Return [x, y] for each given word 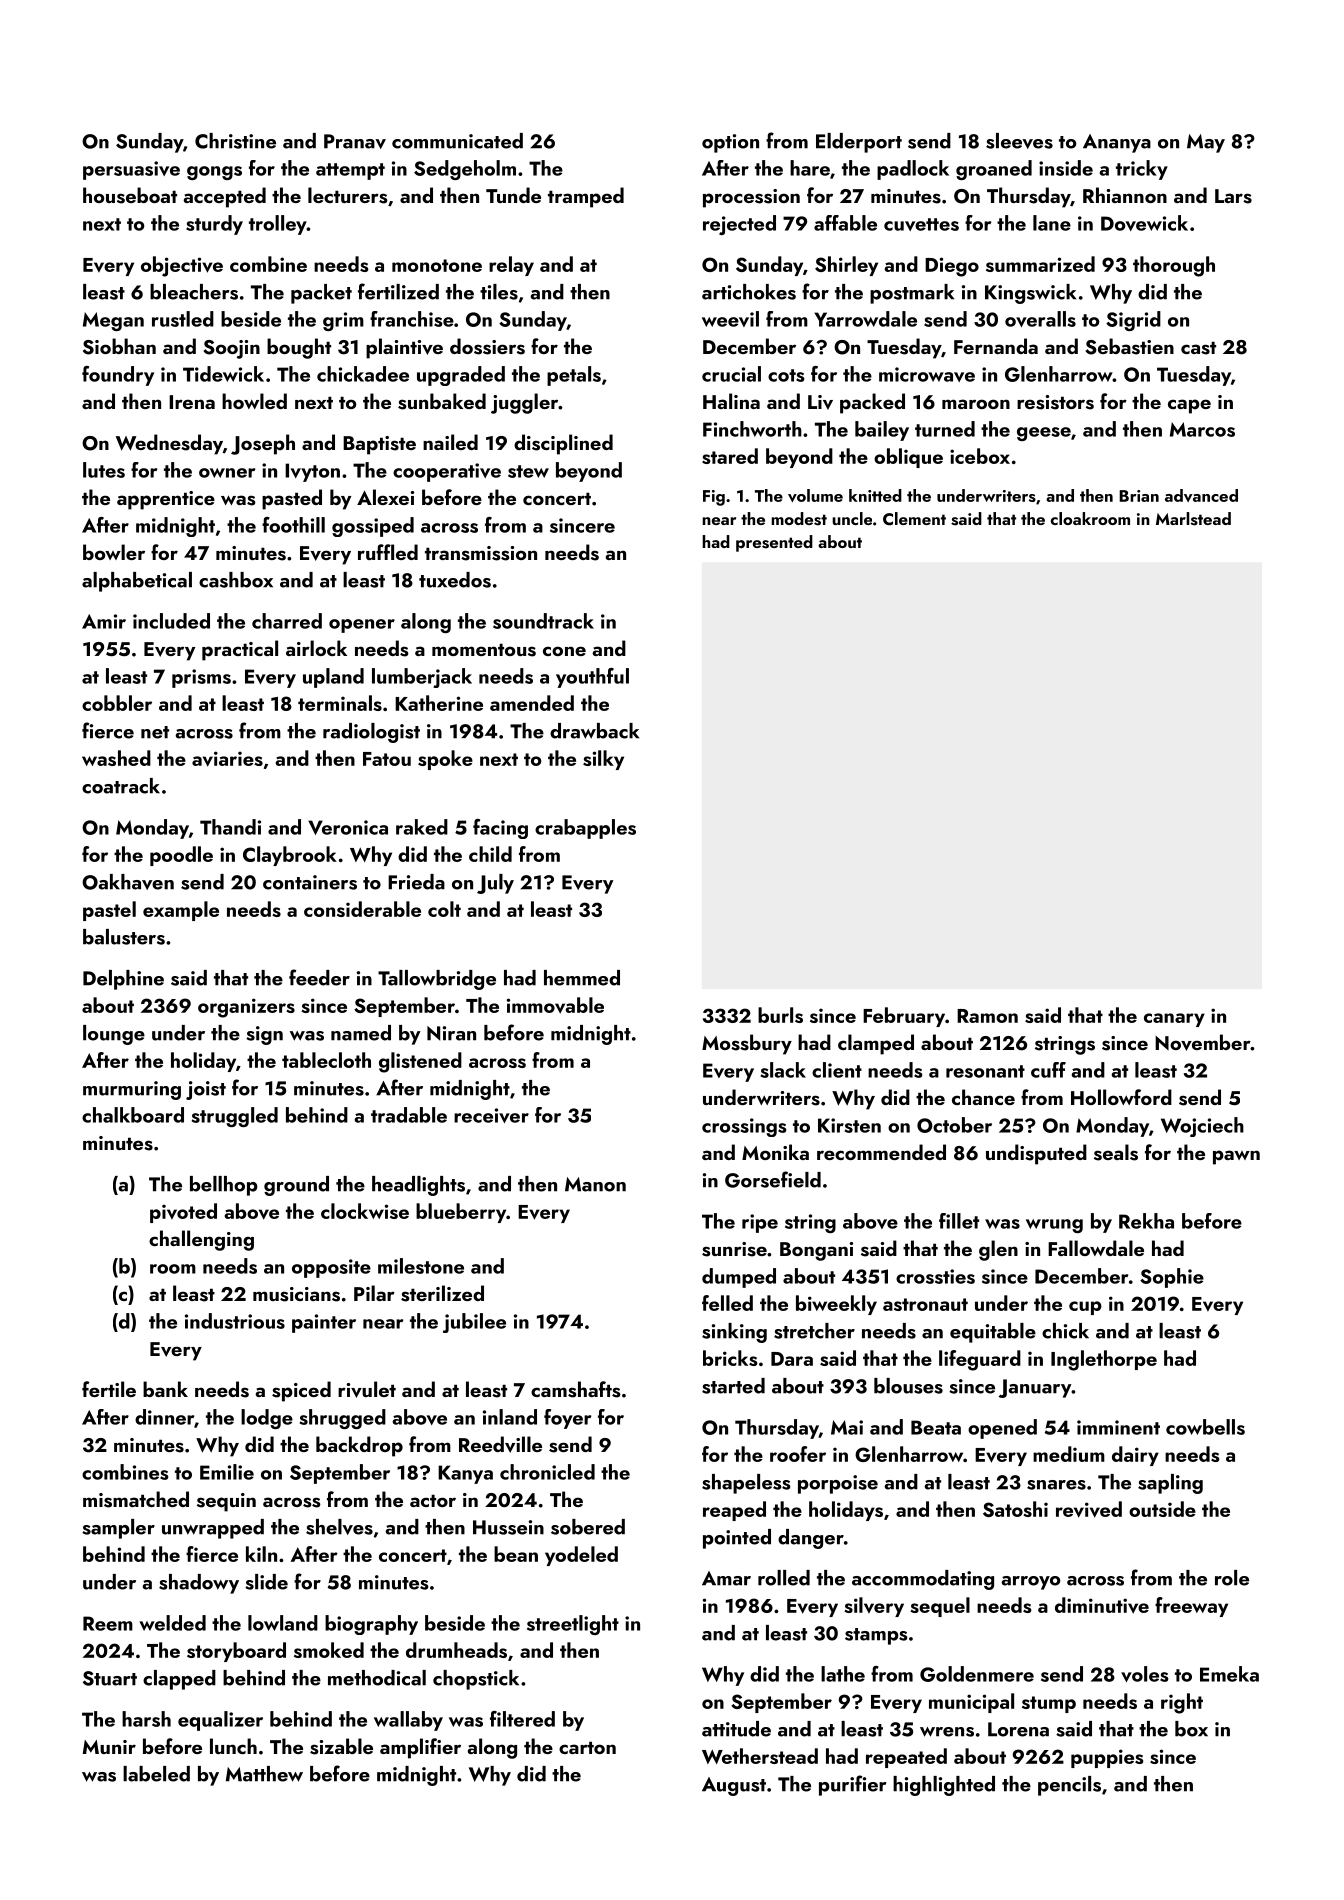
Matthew [264, 1774]
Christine [235, 141]
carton [587, 1747]
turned [945, 429]
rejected [739, 225]
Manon [595, 1184]
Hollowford [1121, 1097]
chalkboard [133, 1115]
